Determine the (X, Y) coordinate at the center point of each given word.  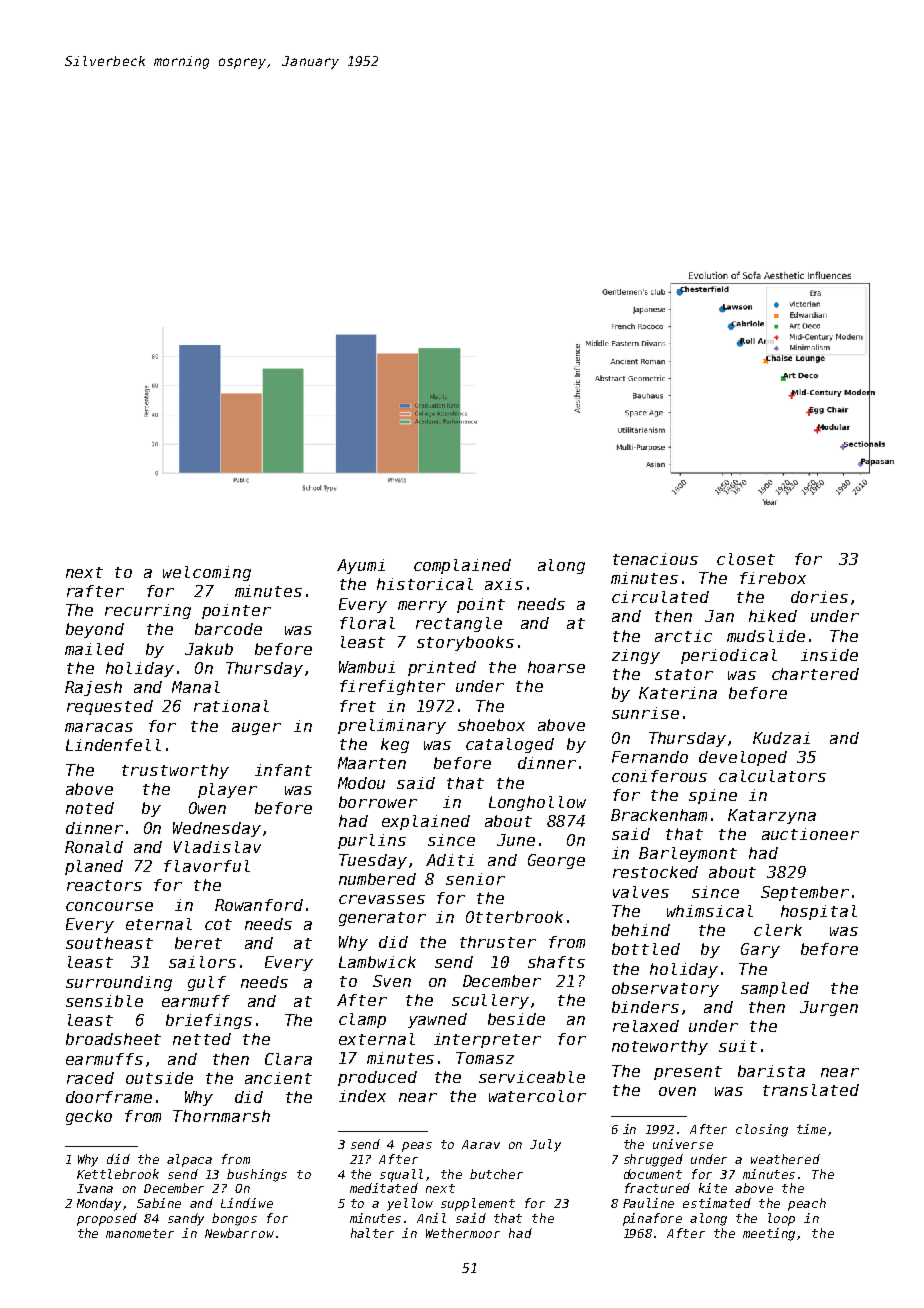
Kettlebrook (118, 1174)
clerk (778, 930)
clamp (362, 1020)
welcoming (207, 573)
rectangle (459, 624)
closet (746, 559)
